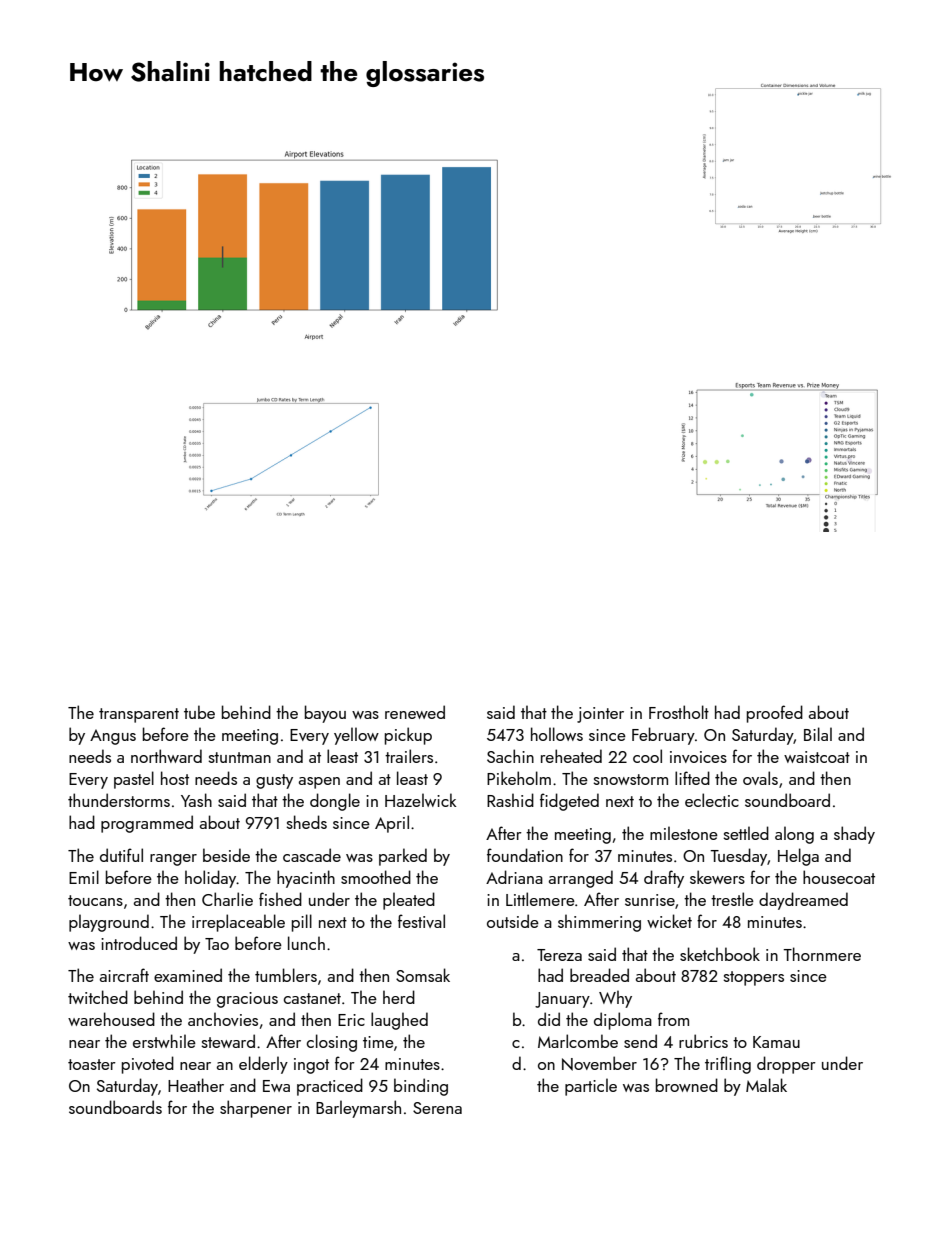 This page has width=952, height=1233. I want to click on Bilal, so click(818, 734).
